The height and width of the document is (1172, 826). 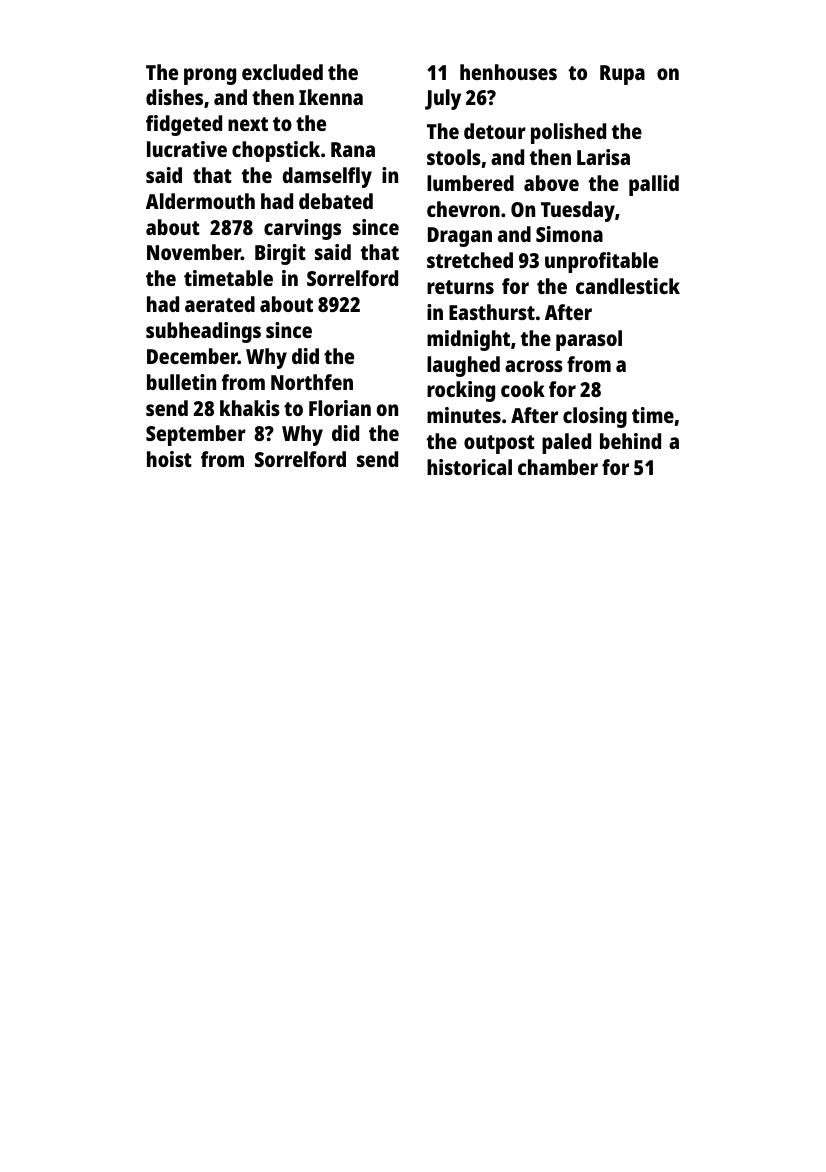 What do you see at coordinates (282, 72) in the document?
I see `excluded` at bounding box center [282, 72].
